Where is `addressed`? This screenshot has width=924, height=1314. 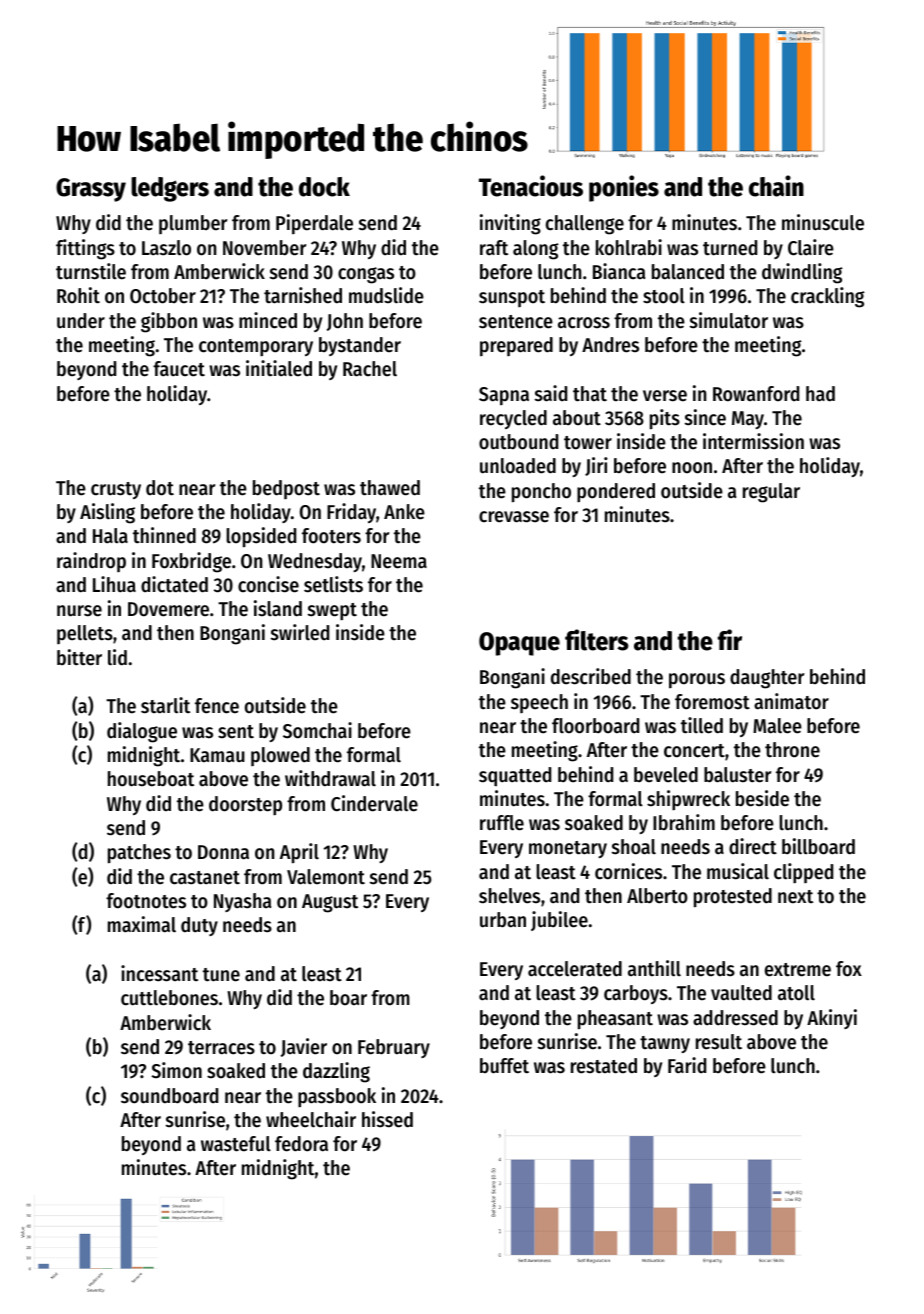
addressed is located at coordinates (735, 1018).
